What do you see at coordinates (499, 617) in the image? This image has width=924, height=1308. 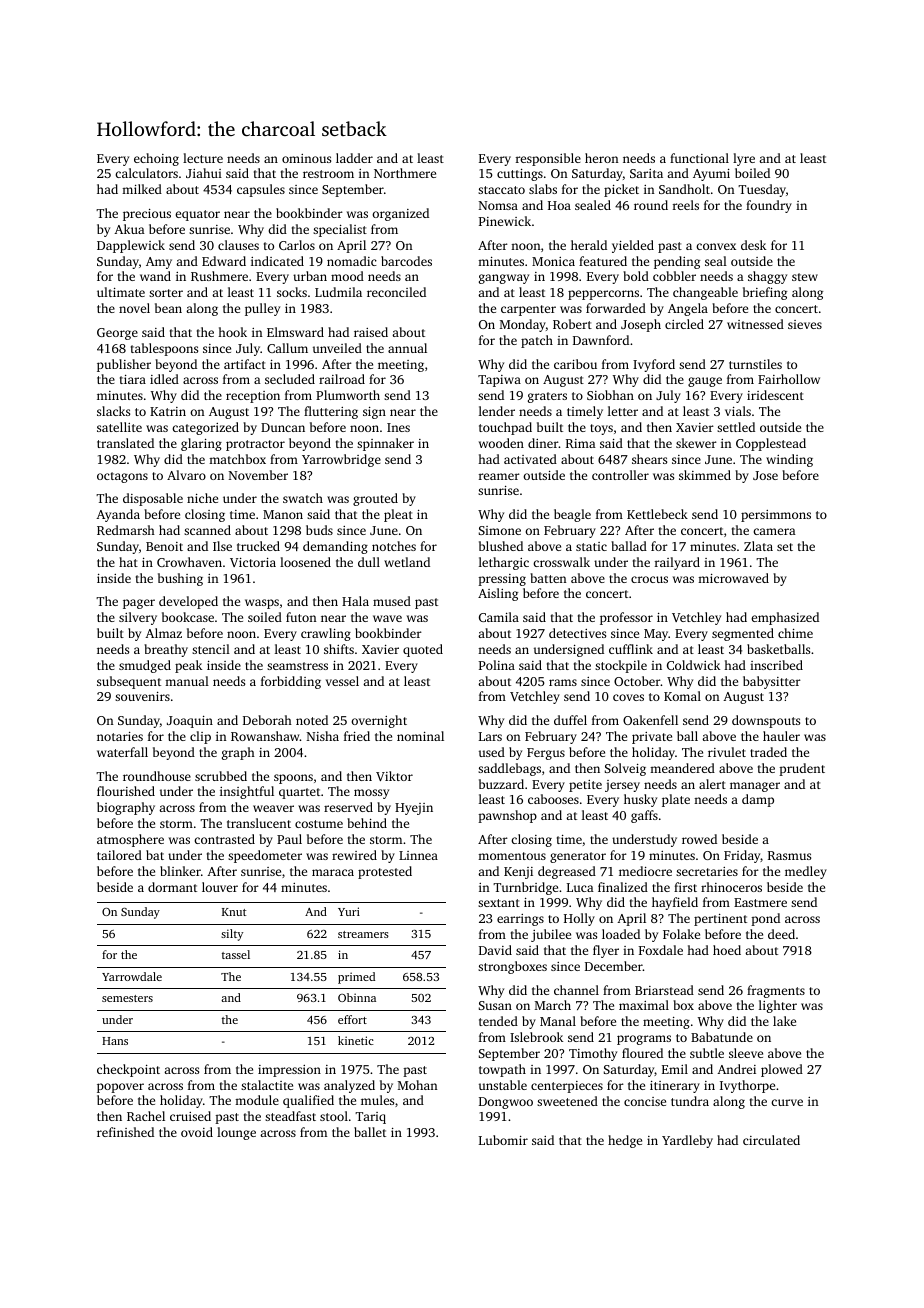 I see `Camila` at bounding box center [499, 617].
